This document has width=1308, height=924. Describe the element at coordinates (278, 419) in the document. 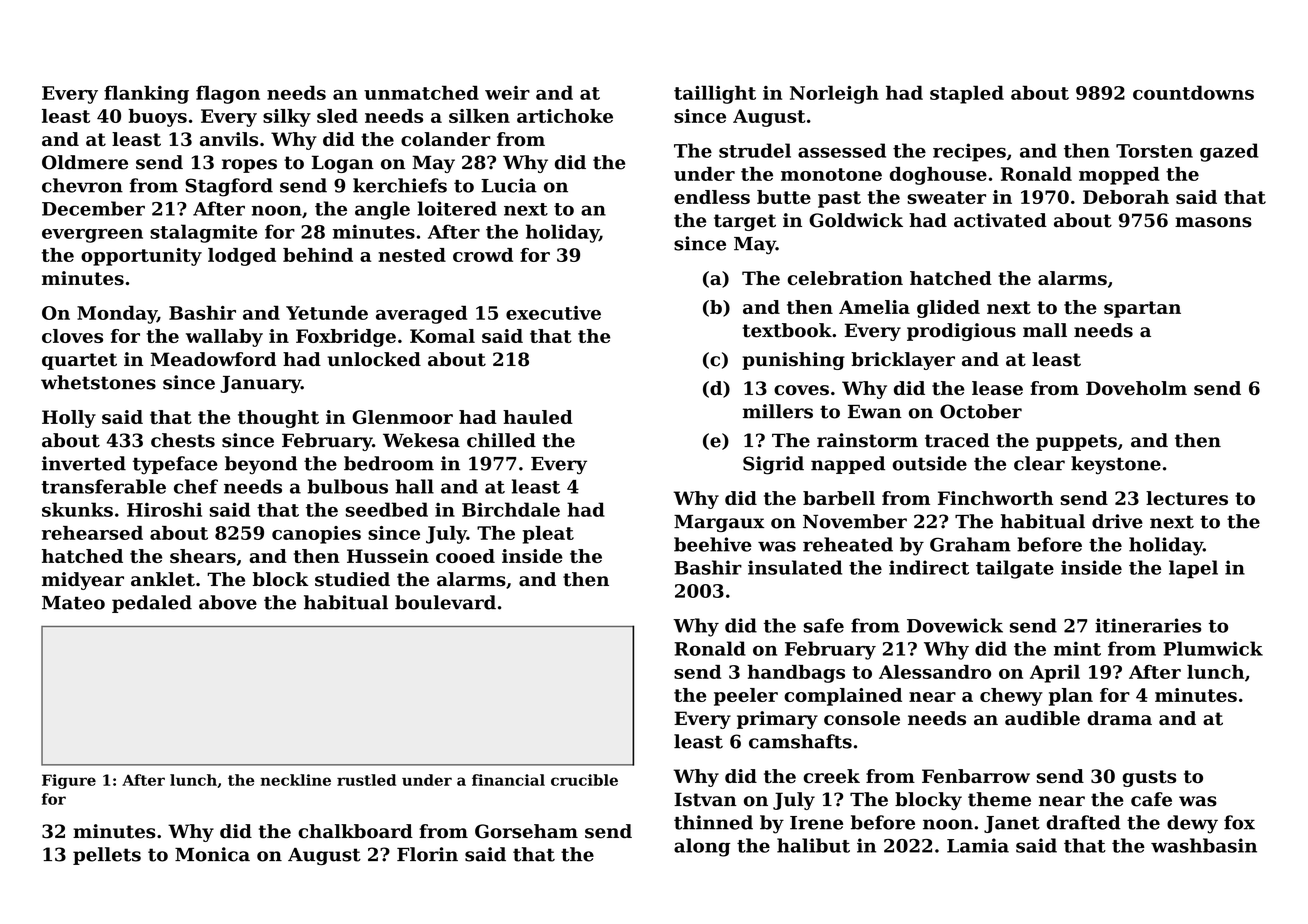

I see `thought` at that location.
